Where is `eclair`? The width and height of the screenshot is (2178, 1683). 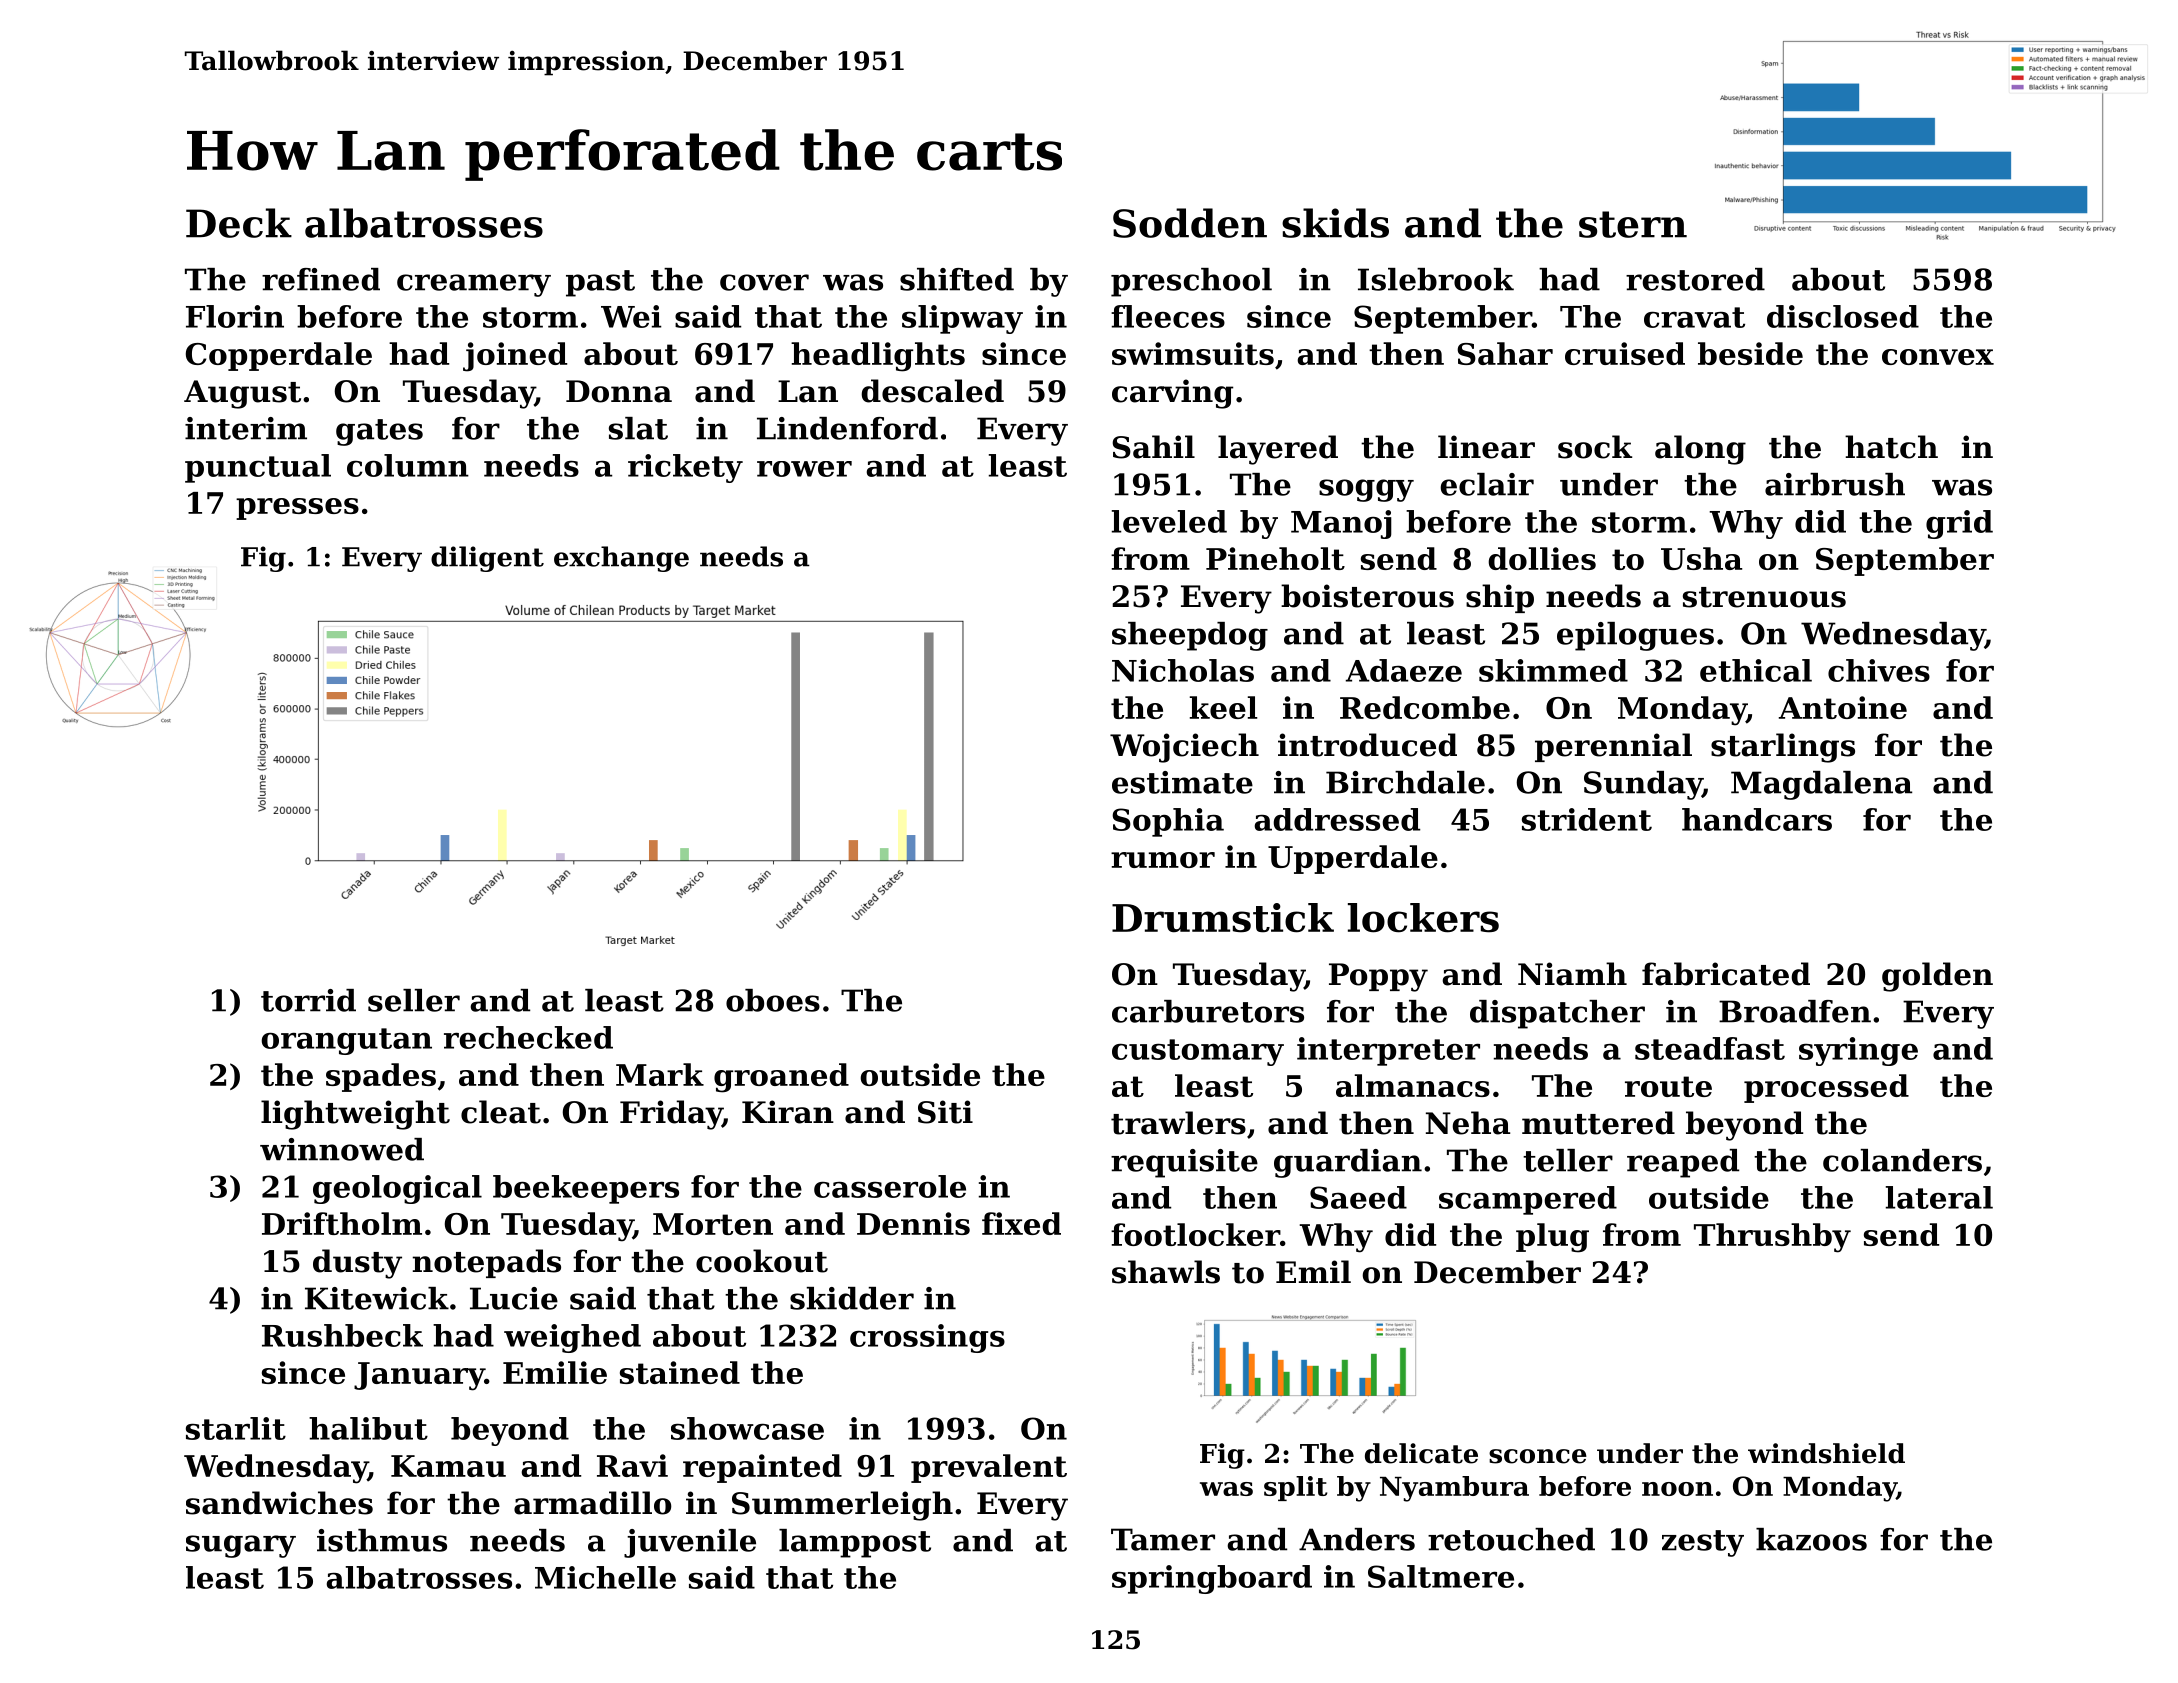 eclair is located at coordinates (1487, 484).
